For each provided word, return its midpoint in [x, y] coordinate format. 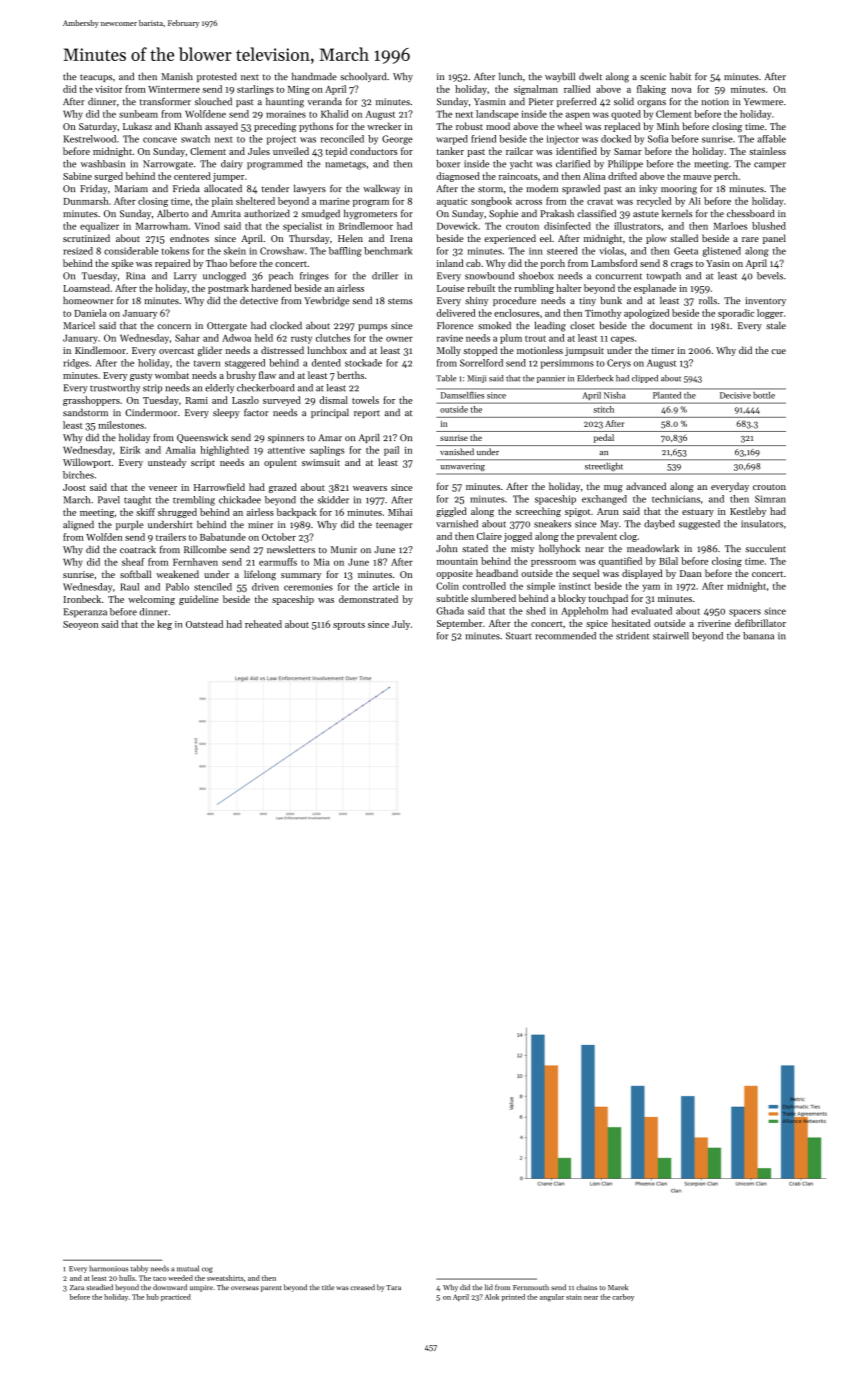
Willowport [87, 463]
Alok [492, 1297]
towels [365, 400]
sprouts [349, 626]
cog [207, 1270]
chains [586, 1287]
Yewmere [763, 101]
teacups [96, 78]
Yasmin [490, 101]
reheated [263, 624]
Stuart [519, 636]
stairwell [671, 636]
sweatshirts [225, 1278]
